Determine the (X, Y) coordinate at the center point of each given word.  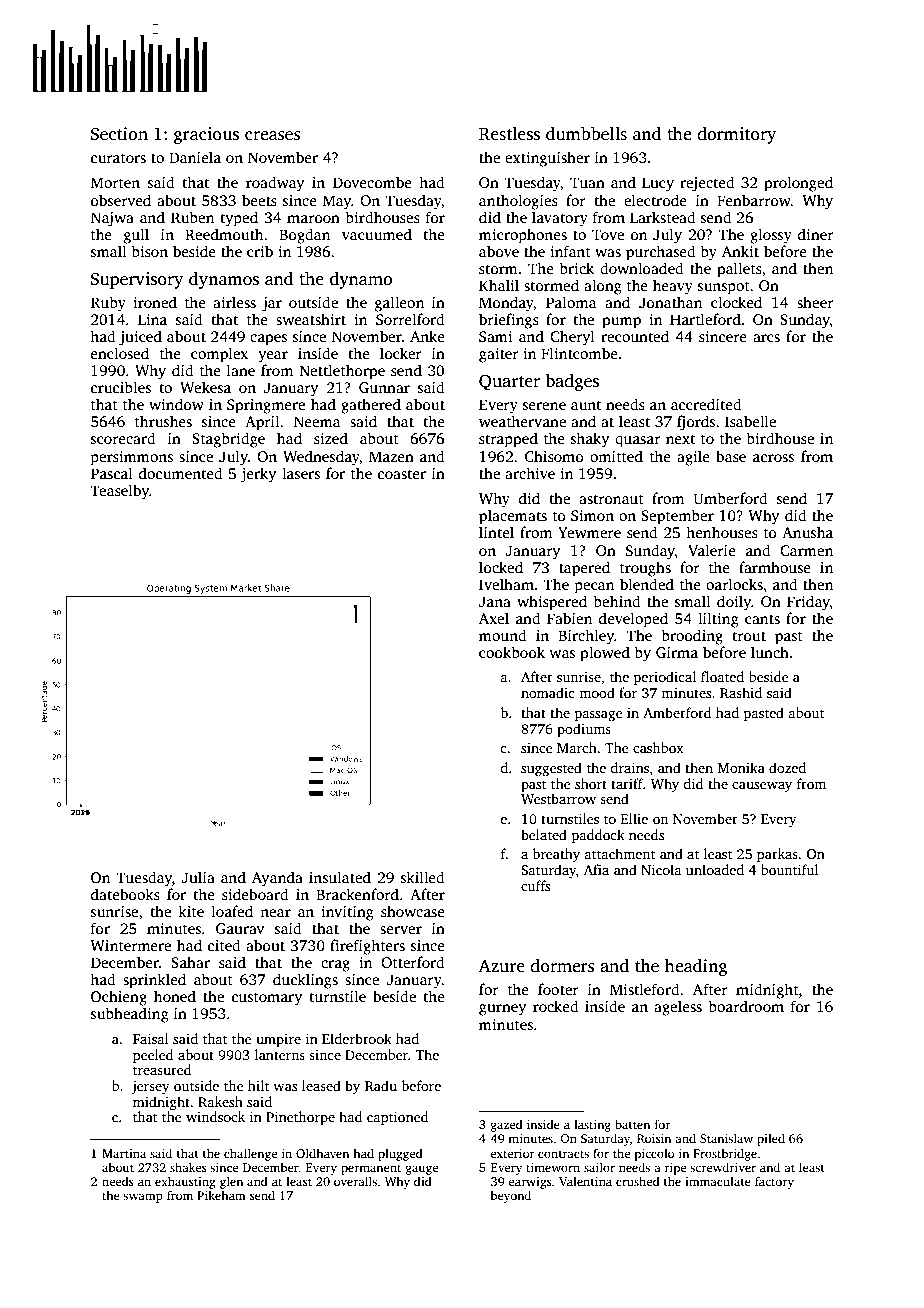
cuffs (535, 885)
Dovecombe (372, 182)
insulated (340, 877)
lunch (770, 652)
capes (268, 340)
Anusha (807, 532)
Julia (198, 877)
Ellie (634, 818)
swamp (143, 1198)
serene (544, 406)
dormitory (736, 135)
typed (239, 219)
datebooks (125, 894)
